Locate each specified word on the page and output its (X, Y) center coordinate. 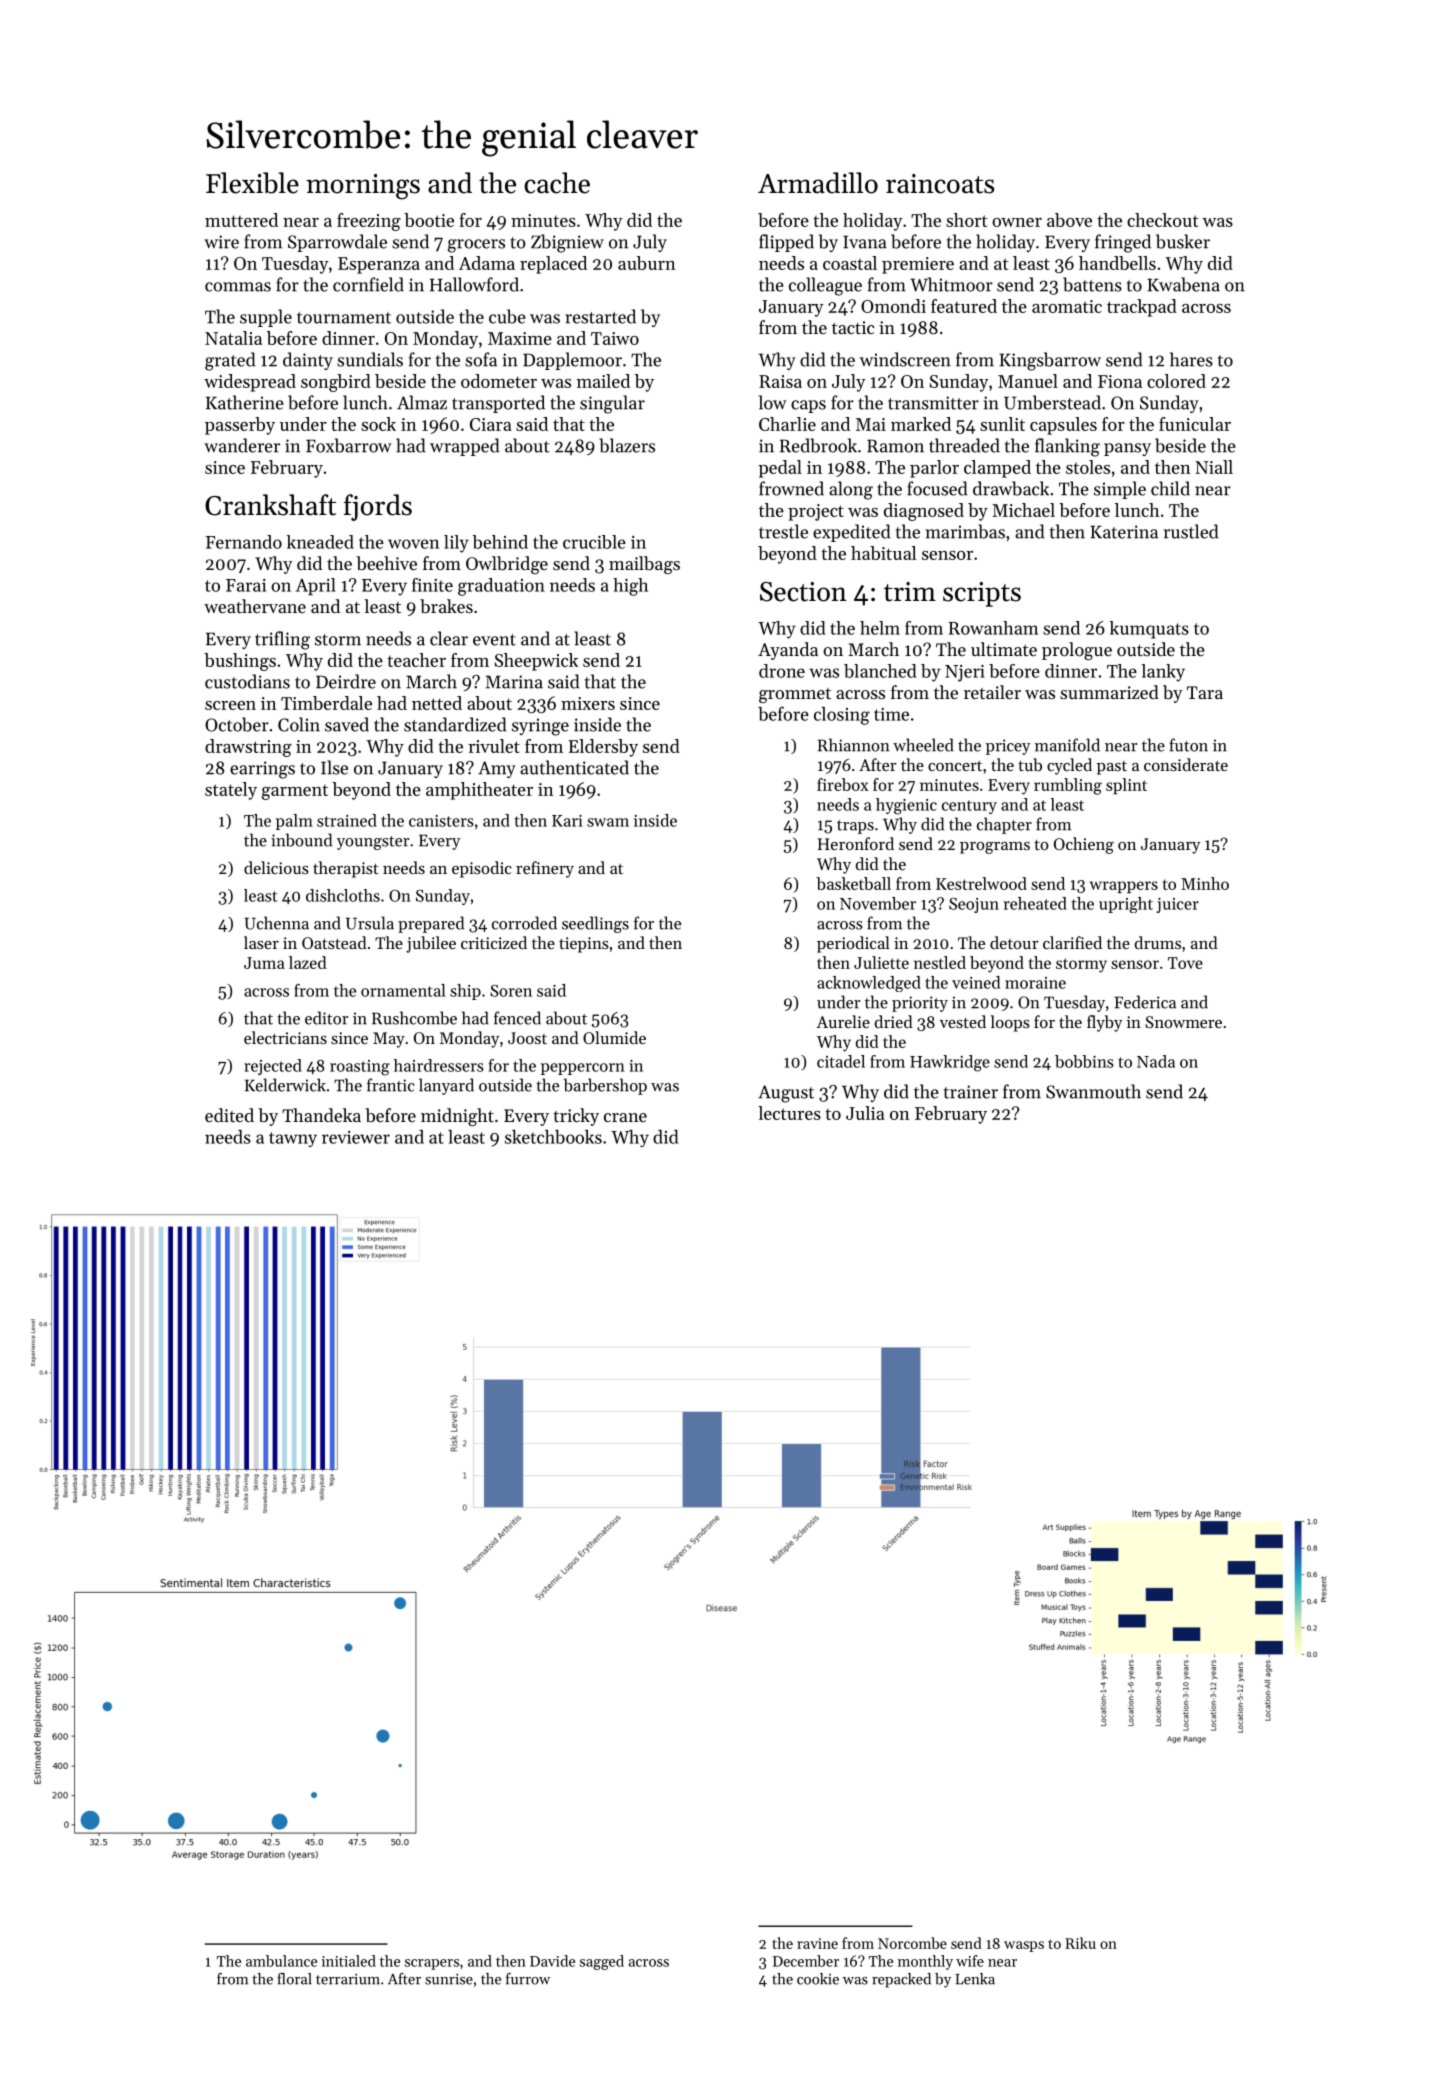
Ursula (370, 923)
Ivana (865, 242)
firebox (842, 784)
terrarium (348, 1979)
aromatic (1067, 306)
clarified (1072, 942)
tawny (293, 1139)
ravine (817, 1943)
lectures (789, 1113)
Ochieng (1084, 845)
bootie (429, 220)
